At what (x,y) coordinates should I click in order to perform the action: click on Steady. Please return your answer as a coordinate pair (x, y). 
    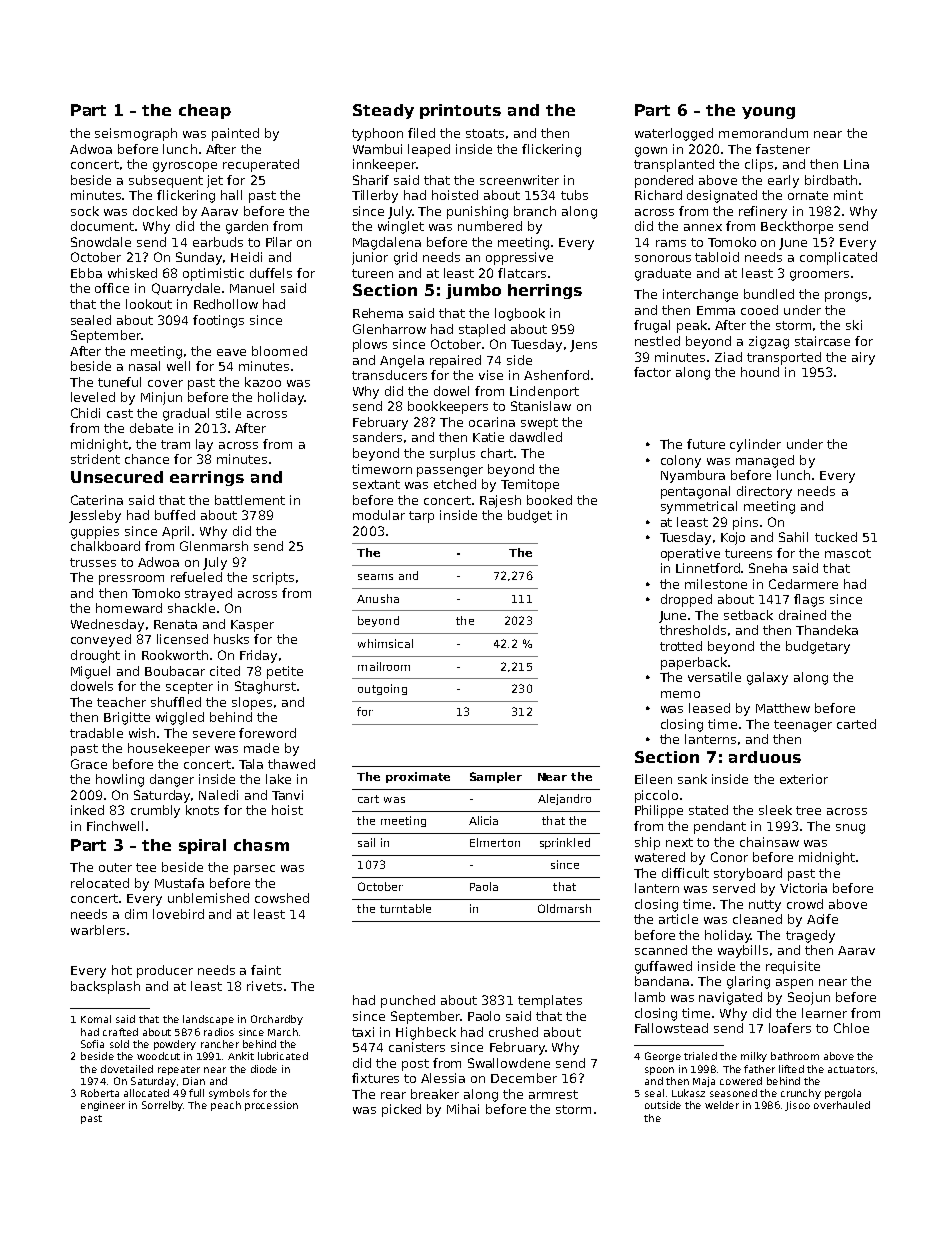
    Looking at the image, I should click on (383, 111).
